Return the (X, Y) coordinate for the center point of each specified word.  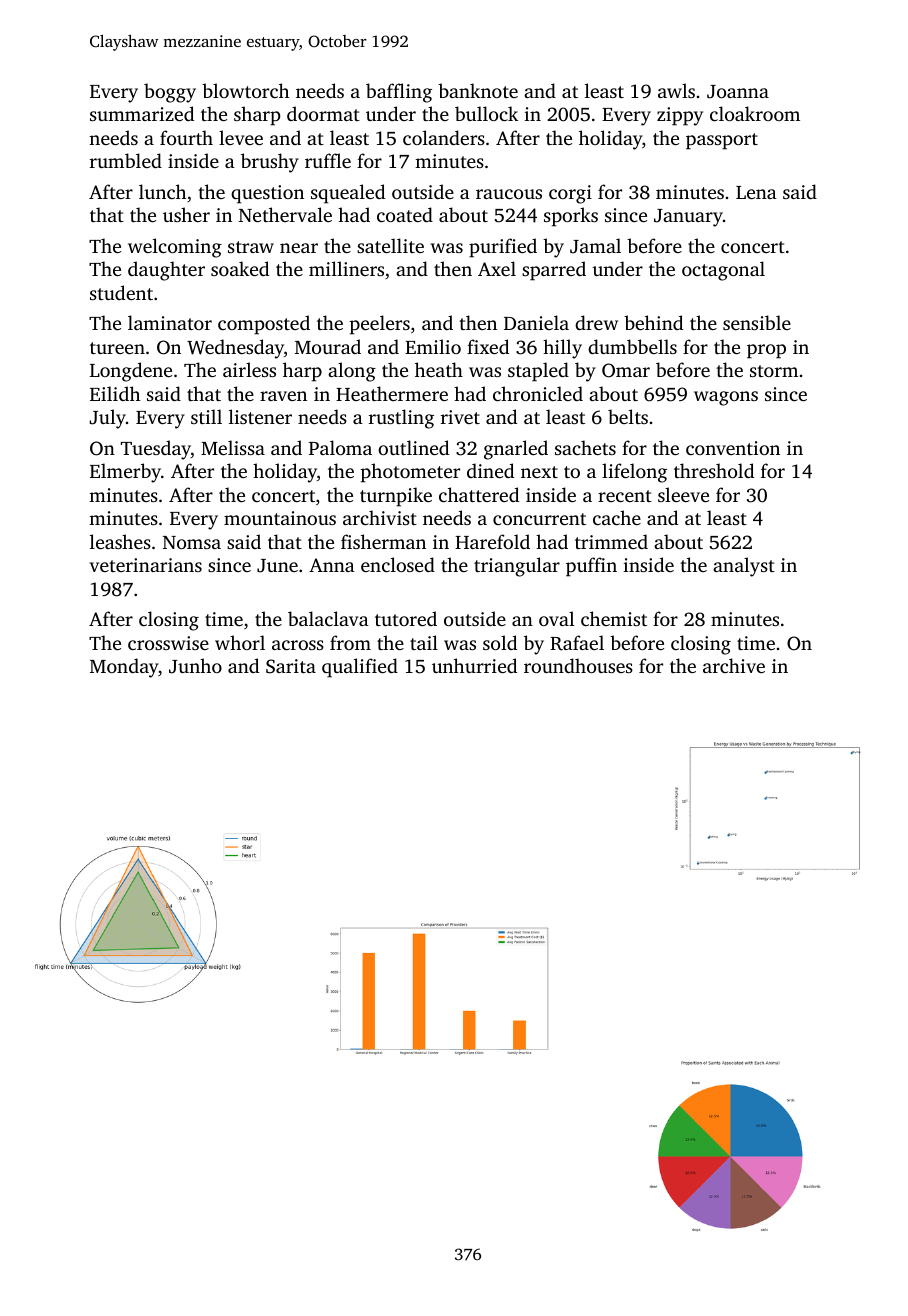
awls (676, 90)
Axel (497, 268)
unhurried (474, 665)
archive (734, 665)
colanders (444, 137)
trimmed (611, 541)
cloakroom (755, 113)
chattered (479, 494)
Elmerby (125, 473)
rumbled (126, 160)
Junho (195, 666)
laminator (170, 322)
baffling (399, 93)
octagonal (723, 271)
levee (241, 137)
